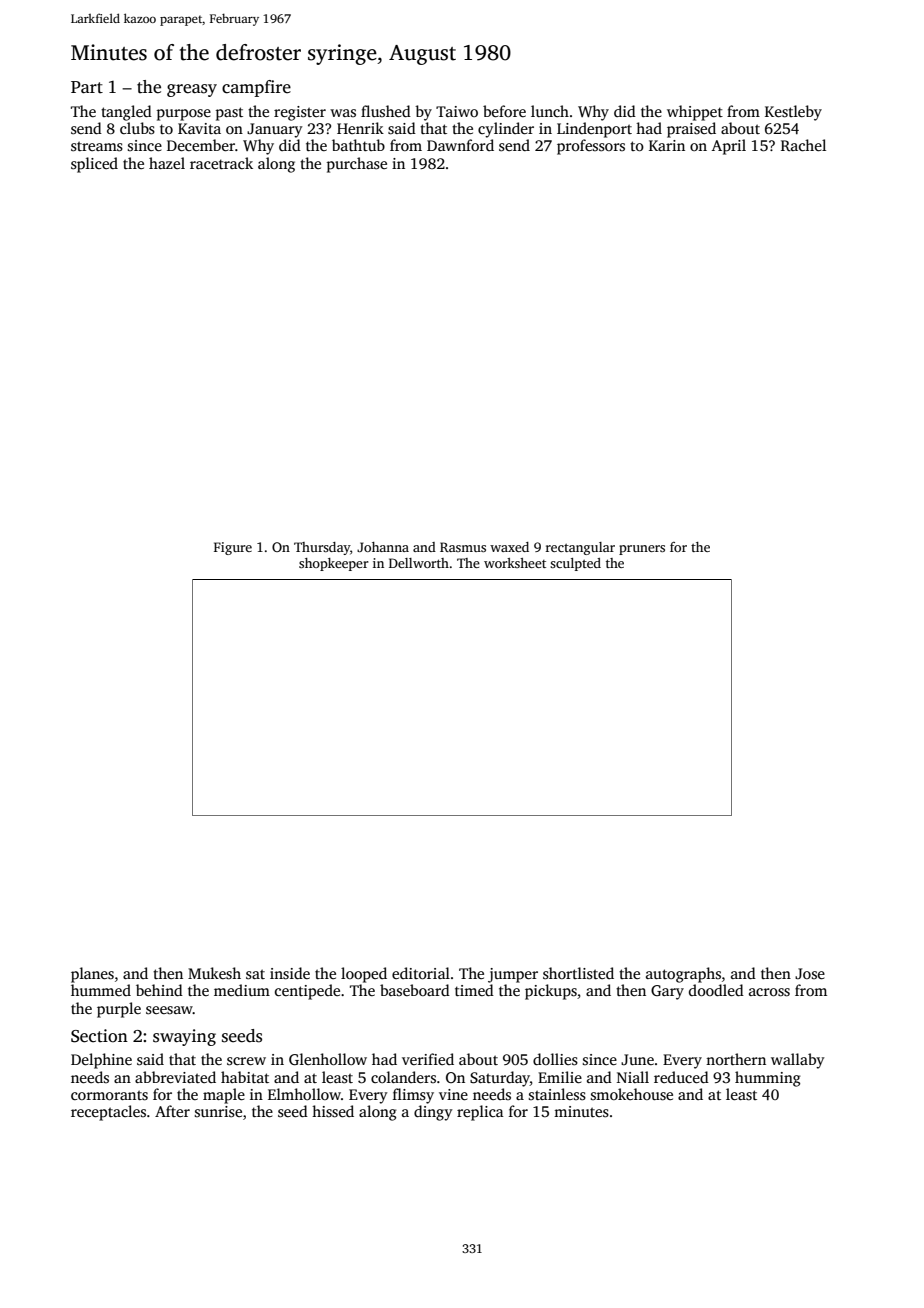  What do you see at coordinates (101, 990) in the screenshot?
I see `hummed` at bounding box center [101, 990].
